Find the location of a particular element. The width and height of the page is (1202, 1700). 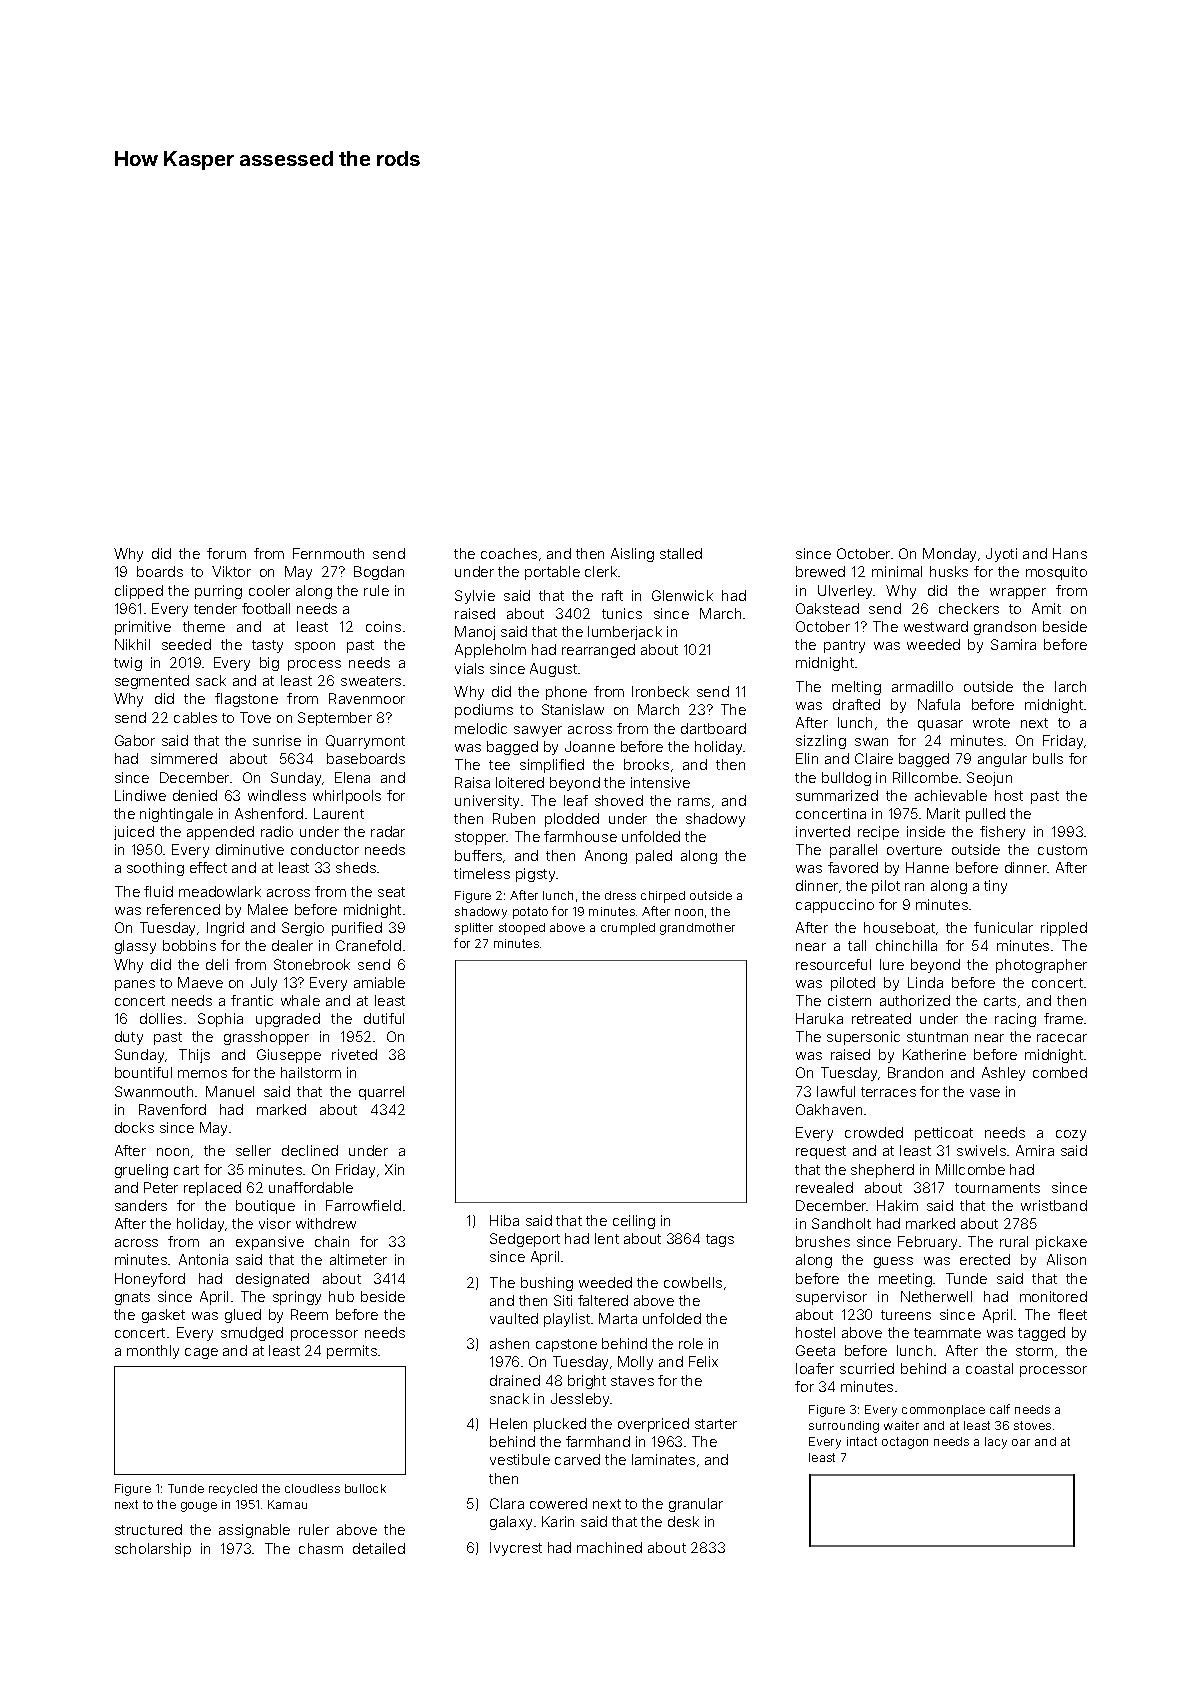

Nafula is located at coordinates (939, 704).
